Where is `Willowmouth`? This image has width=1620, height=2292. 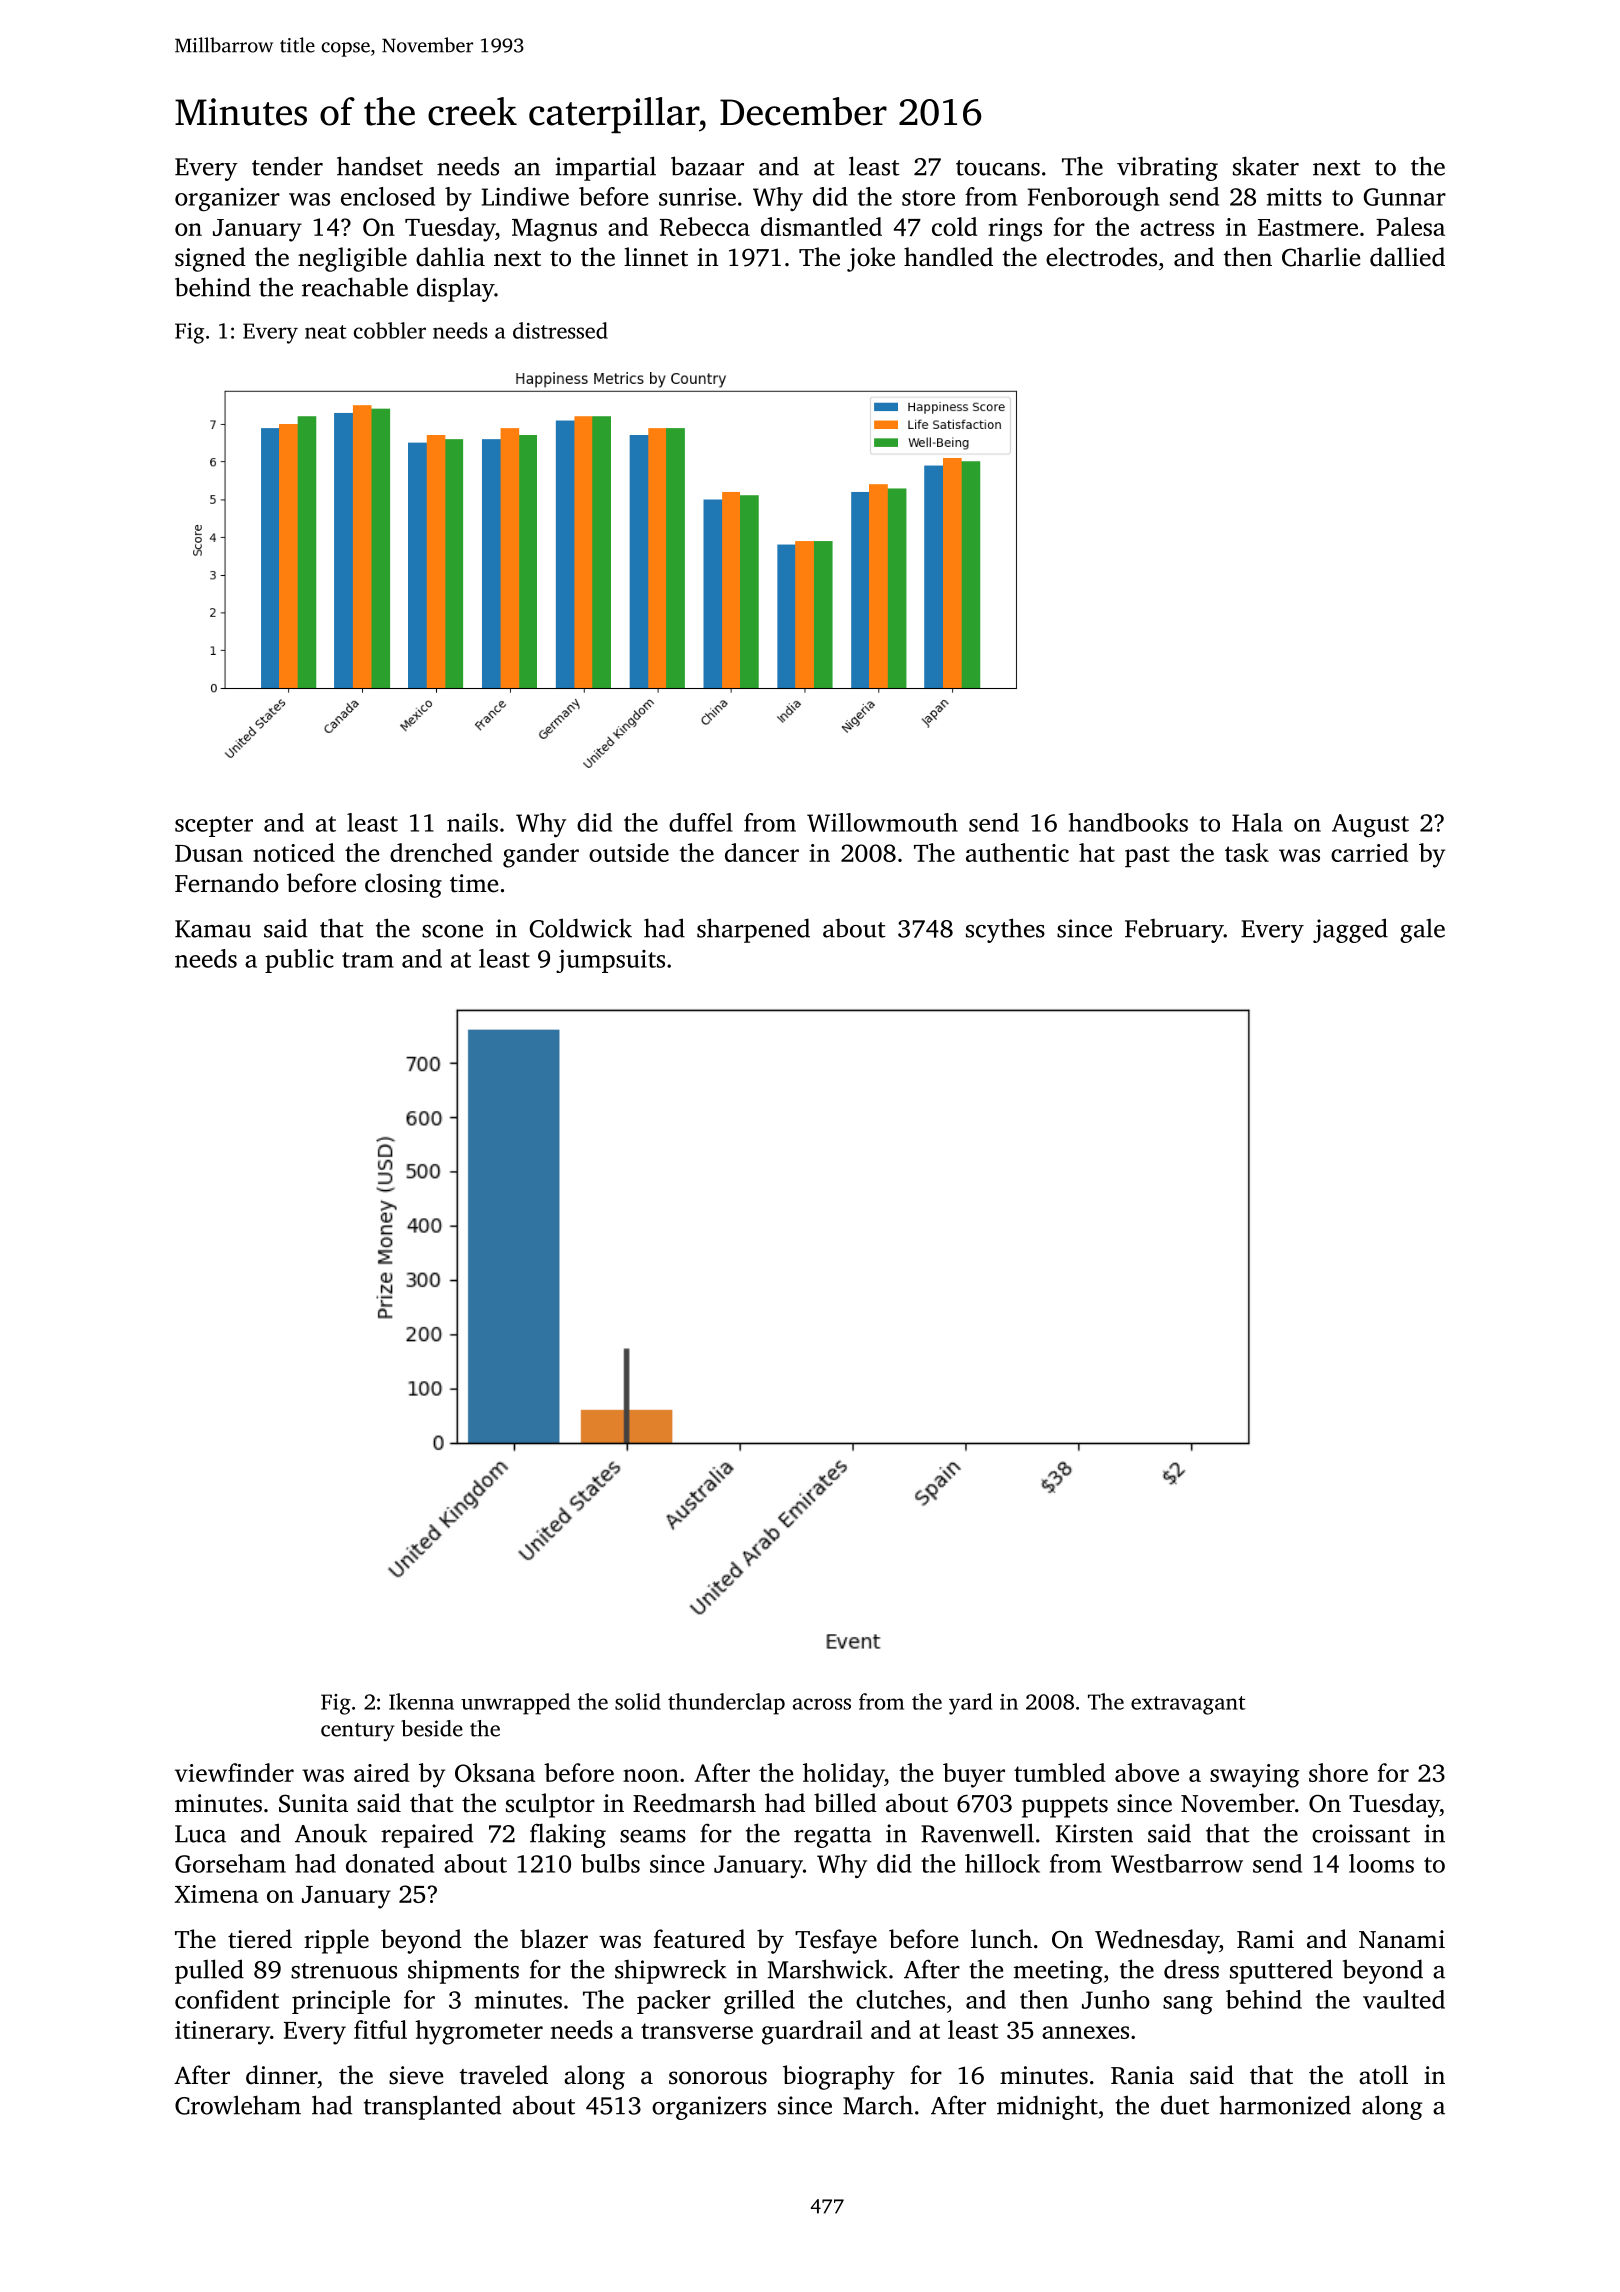
Willowmouth is located at coordinates (882, 822).
